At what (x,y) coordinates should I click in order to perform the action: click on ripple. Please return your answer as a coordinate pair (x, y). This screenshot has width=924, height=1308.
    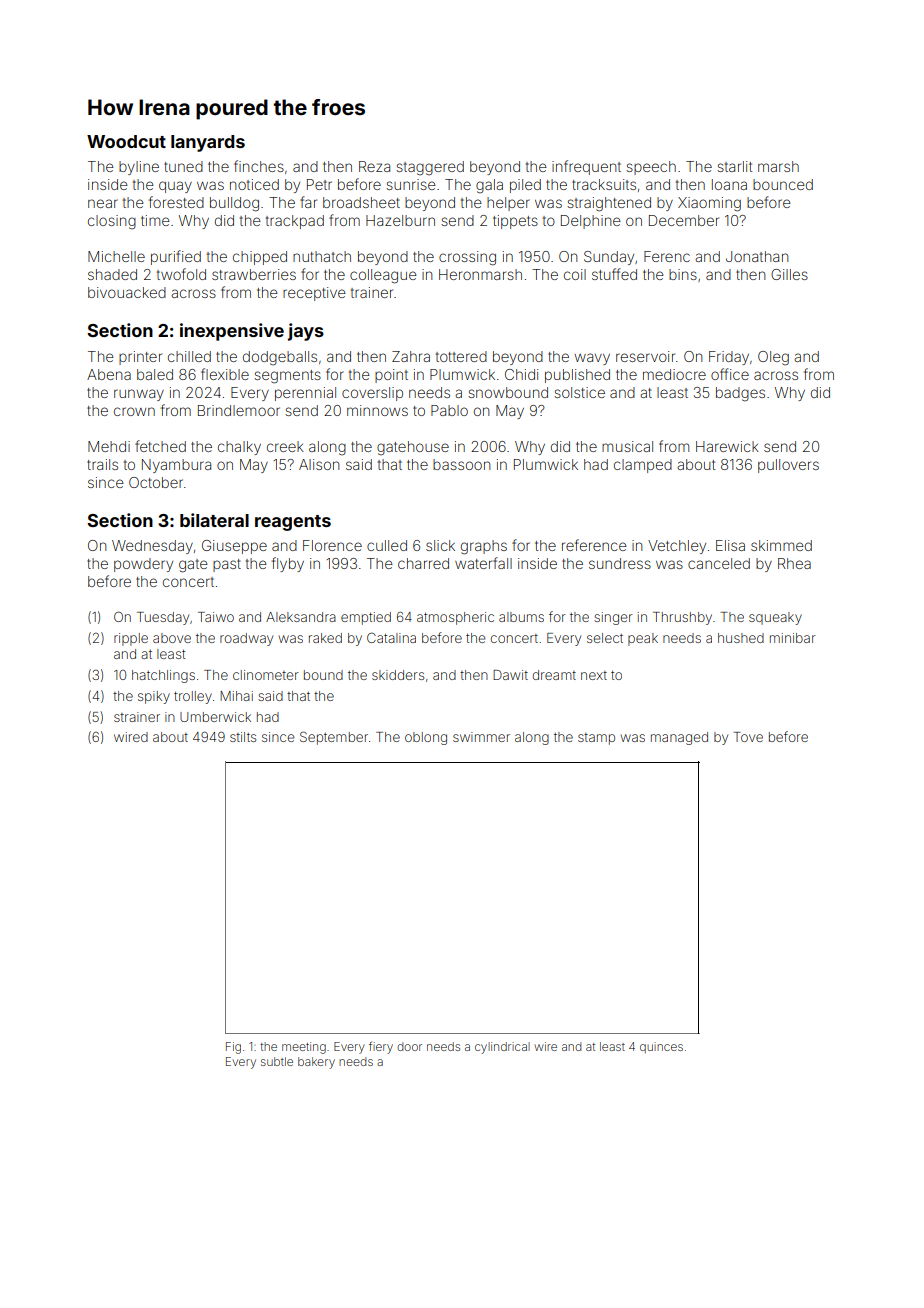
    Looking at the image, I should click on (131, 639).
